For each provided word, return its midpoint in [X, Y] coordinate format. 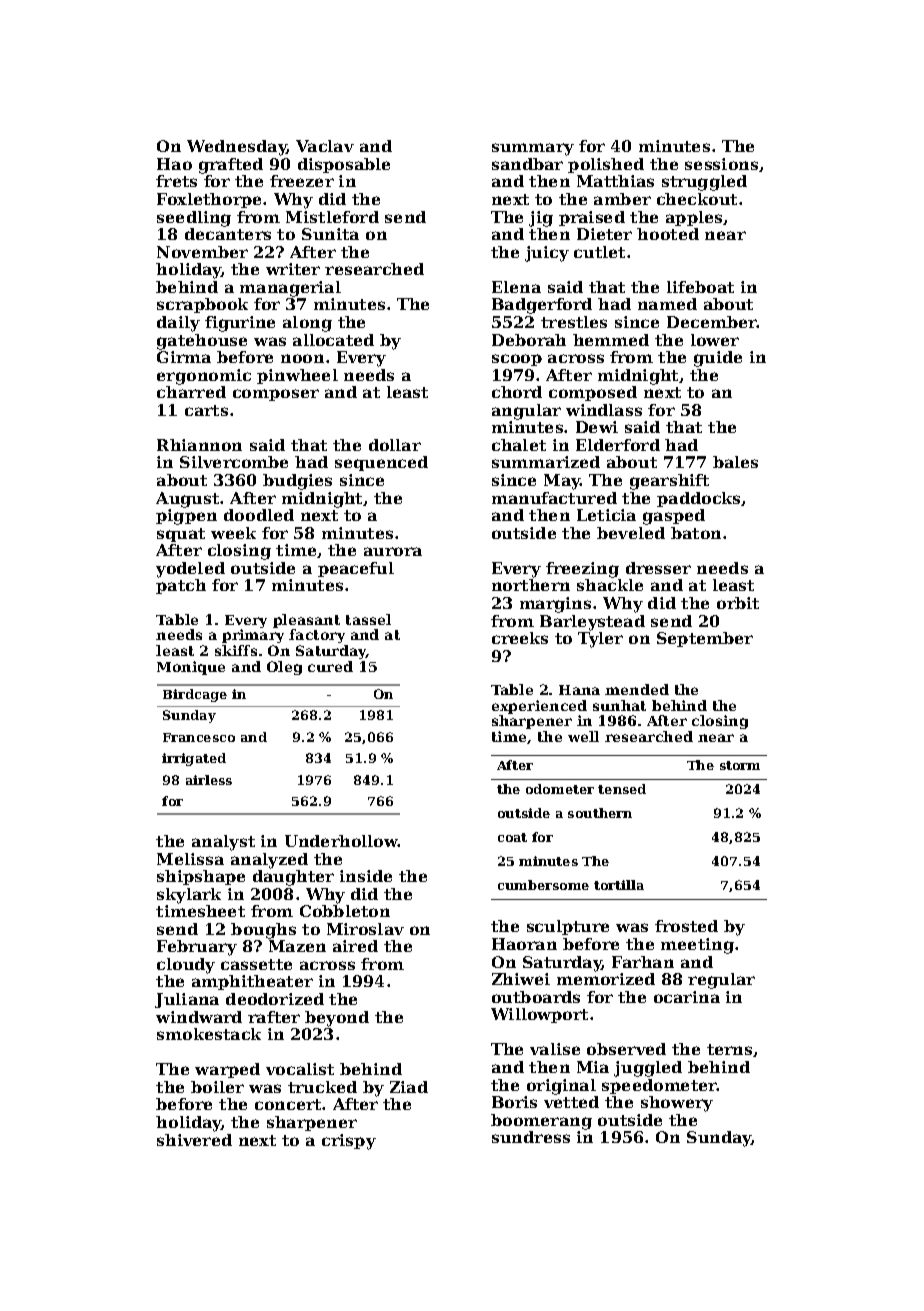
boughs [263, 931]
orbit [738, 603]
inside [366, 876]
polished [606, 165]
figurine [240, 324]
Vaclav [325, 146]
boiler [217, 1087]
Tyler [600, 640]
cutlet [599, 252]
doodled [259, 515]
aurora [393, 551]
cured [330, 666]
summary [533, 149]
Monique [191, 668]
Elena [516, 287]
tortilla [619, 885]
